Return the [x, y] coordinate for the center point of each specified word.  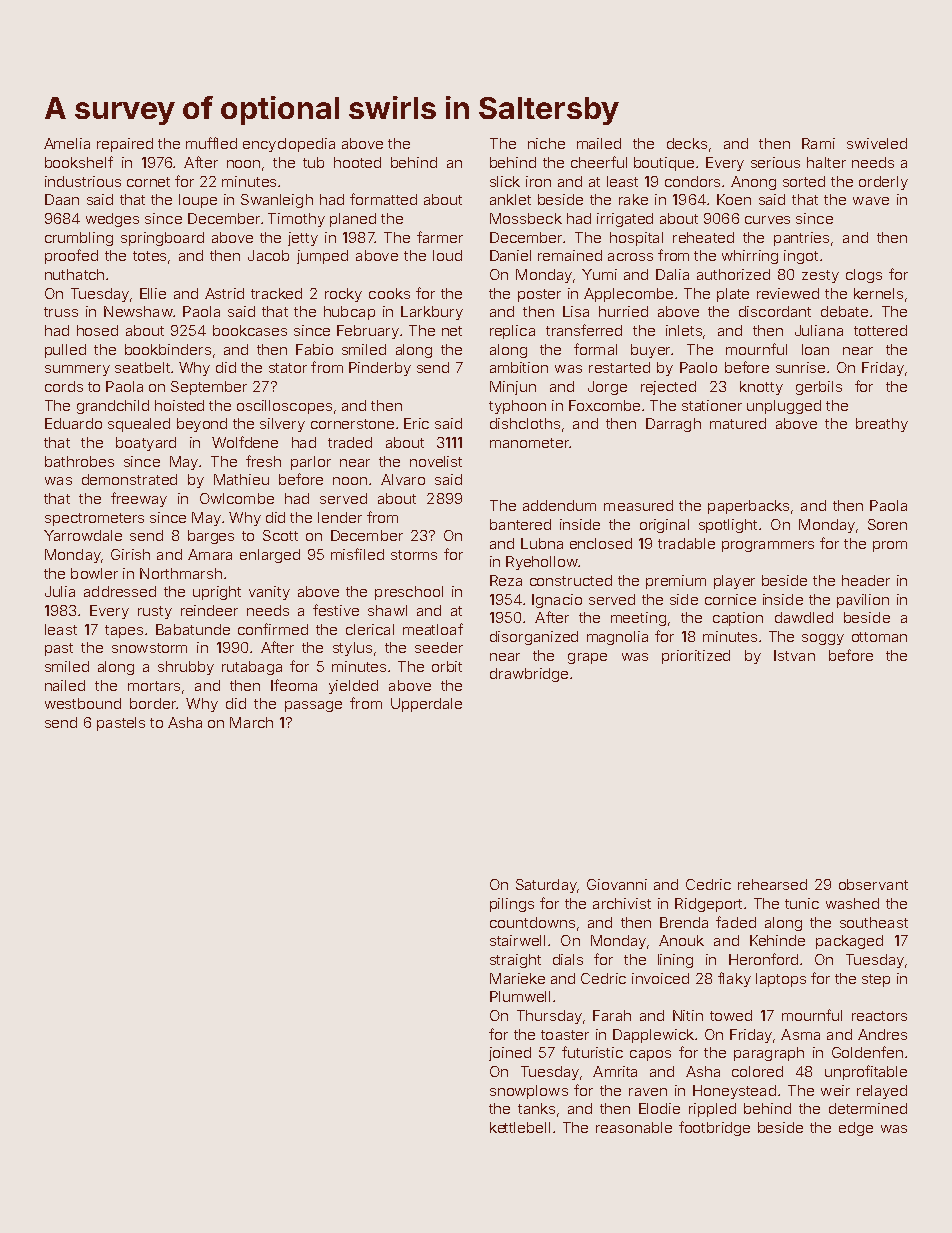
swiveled [877, 143]
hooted [357, 162]
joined [510, 1054]
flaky [734, 979]
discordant [775, 311]
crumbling [79, 239]
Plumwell [520, 996]
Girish [130, 554]
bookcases [250, 330]
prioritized [696, 657]
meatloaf [433, 629]
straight [515, 961]
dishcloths [525, 423]
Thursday [549, 1017]
